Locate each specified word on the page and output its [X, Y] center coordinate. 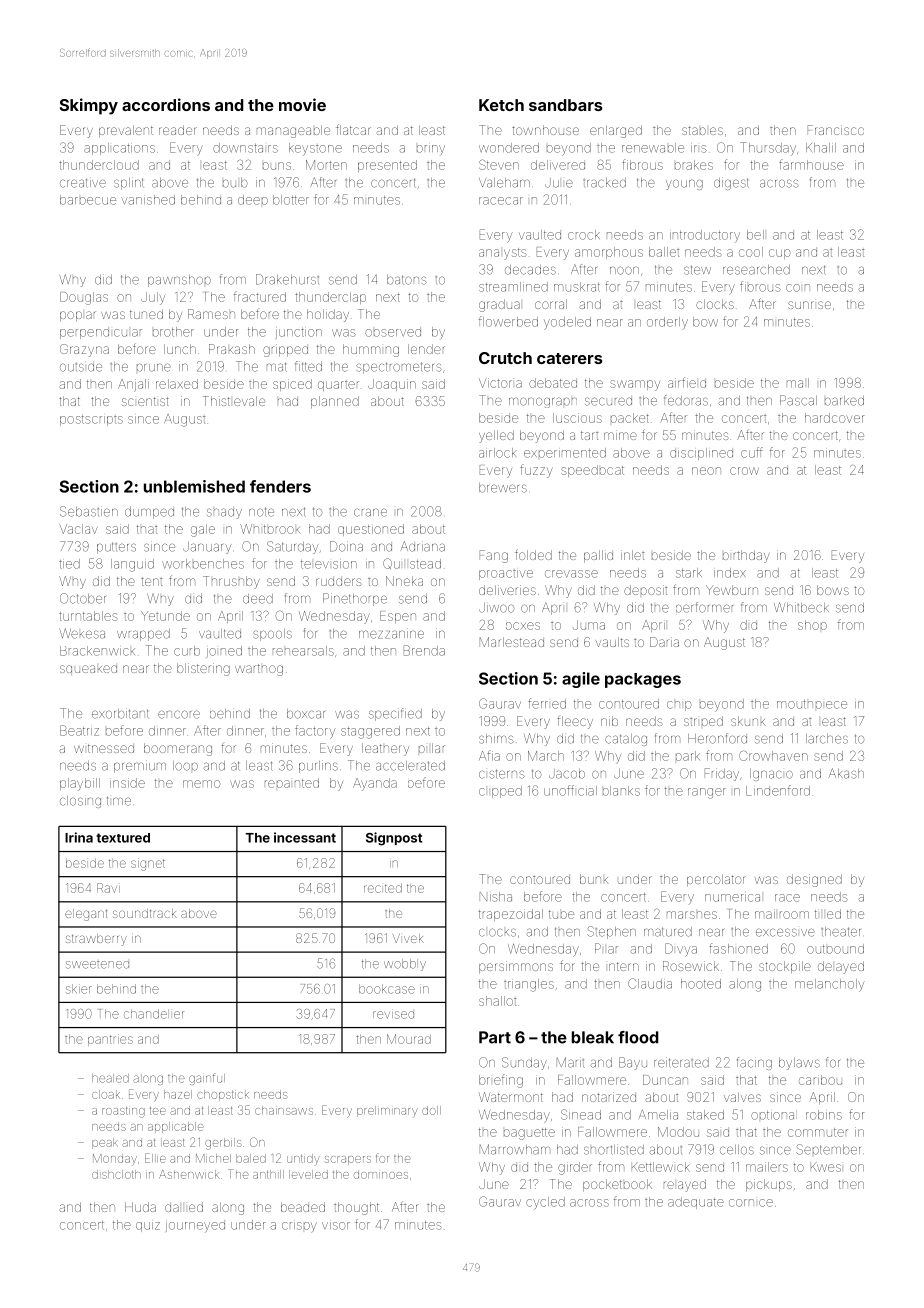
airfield [687, 382]
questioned [371, 530]
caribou [820, 1080]
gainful [207, 1079]
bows [833, 590]
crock [584, 235]
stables [702, 130]
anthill [268, 1174]
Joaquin [392, 385]
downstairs [245, 148]
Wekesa [82, 633]
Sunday [524, 1063]
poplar [78, 316]
